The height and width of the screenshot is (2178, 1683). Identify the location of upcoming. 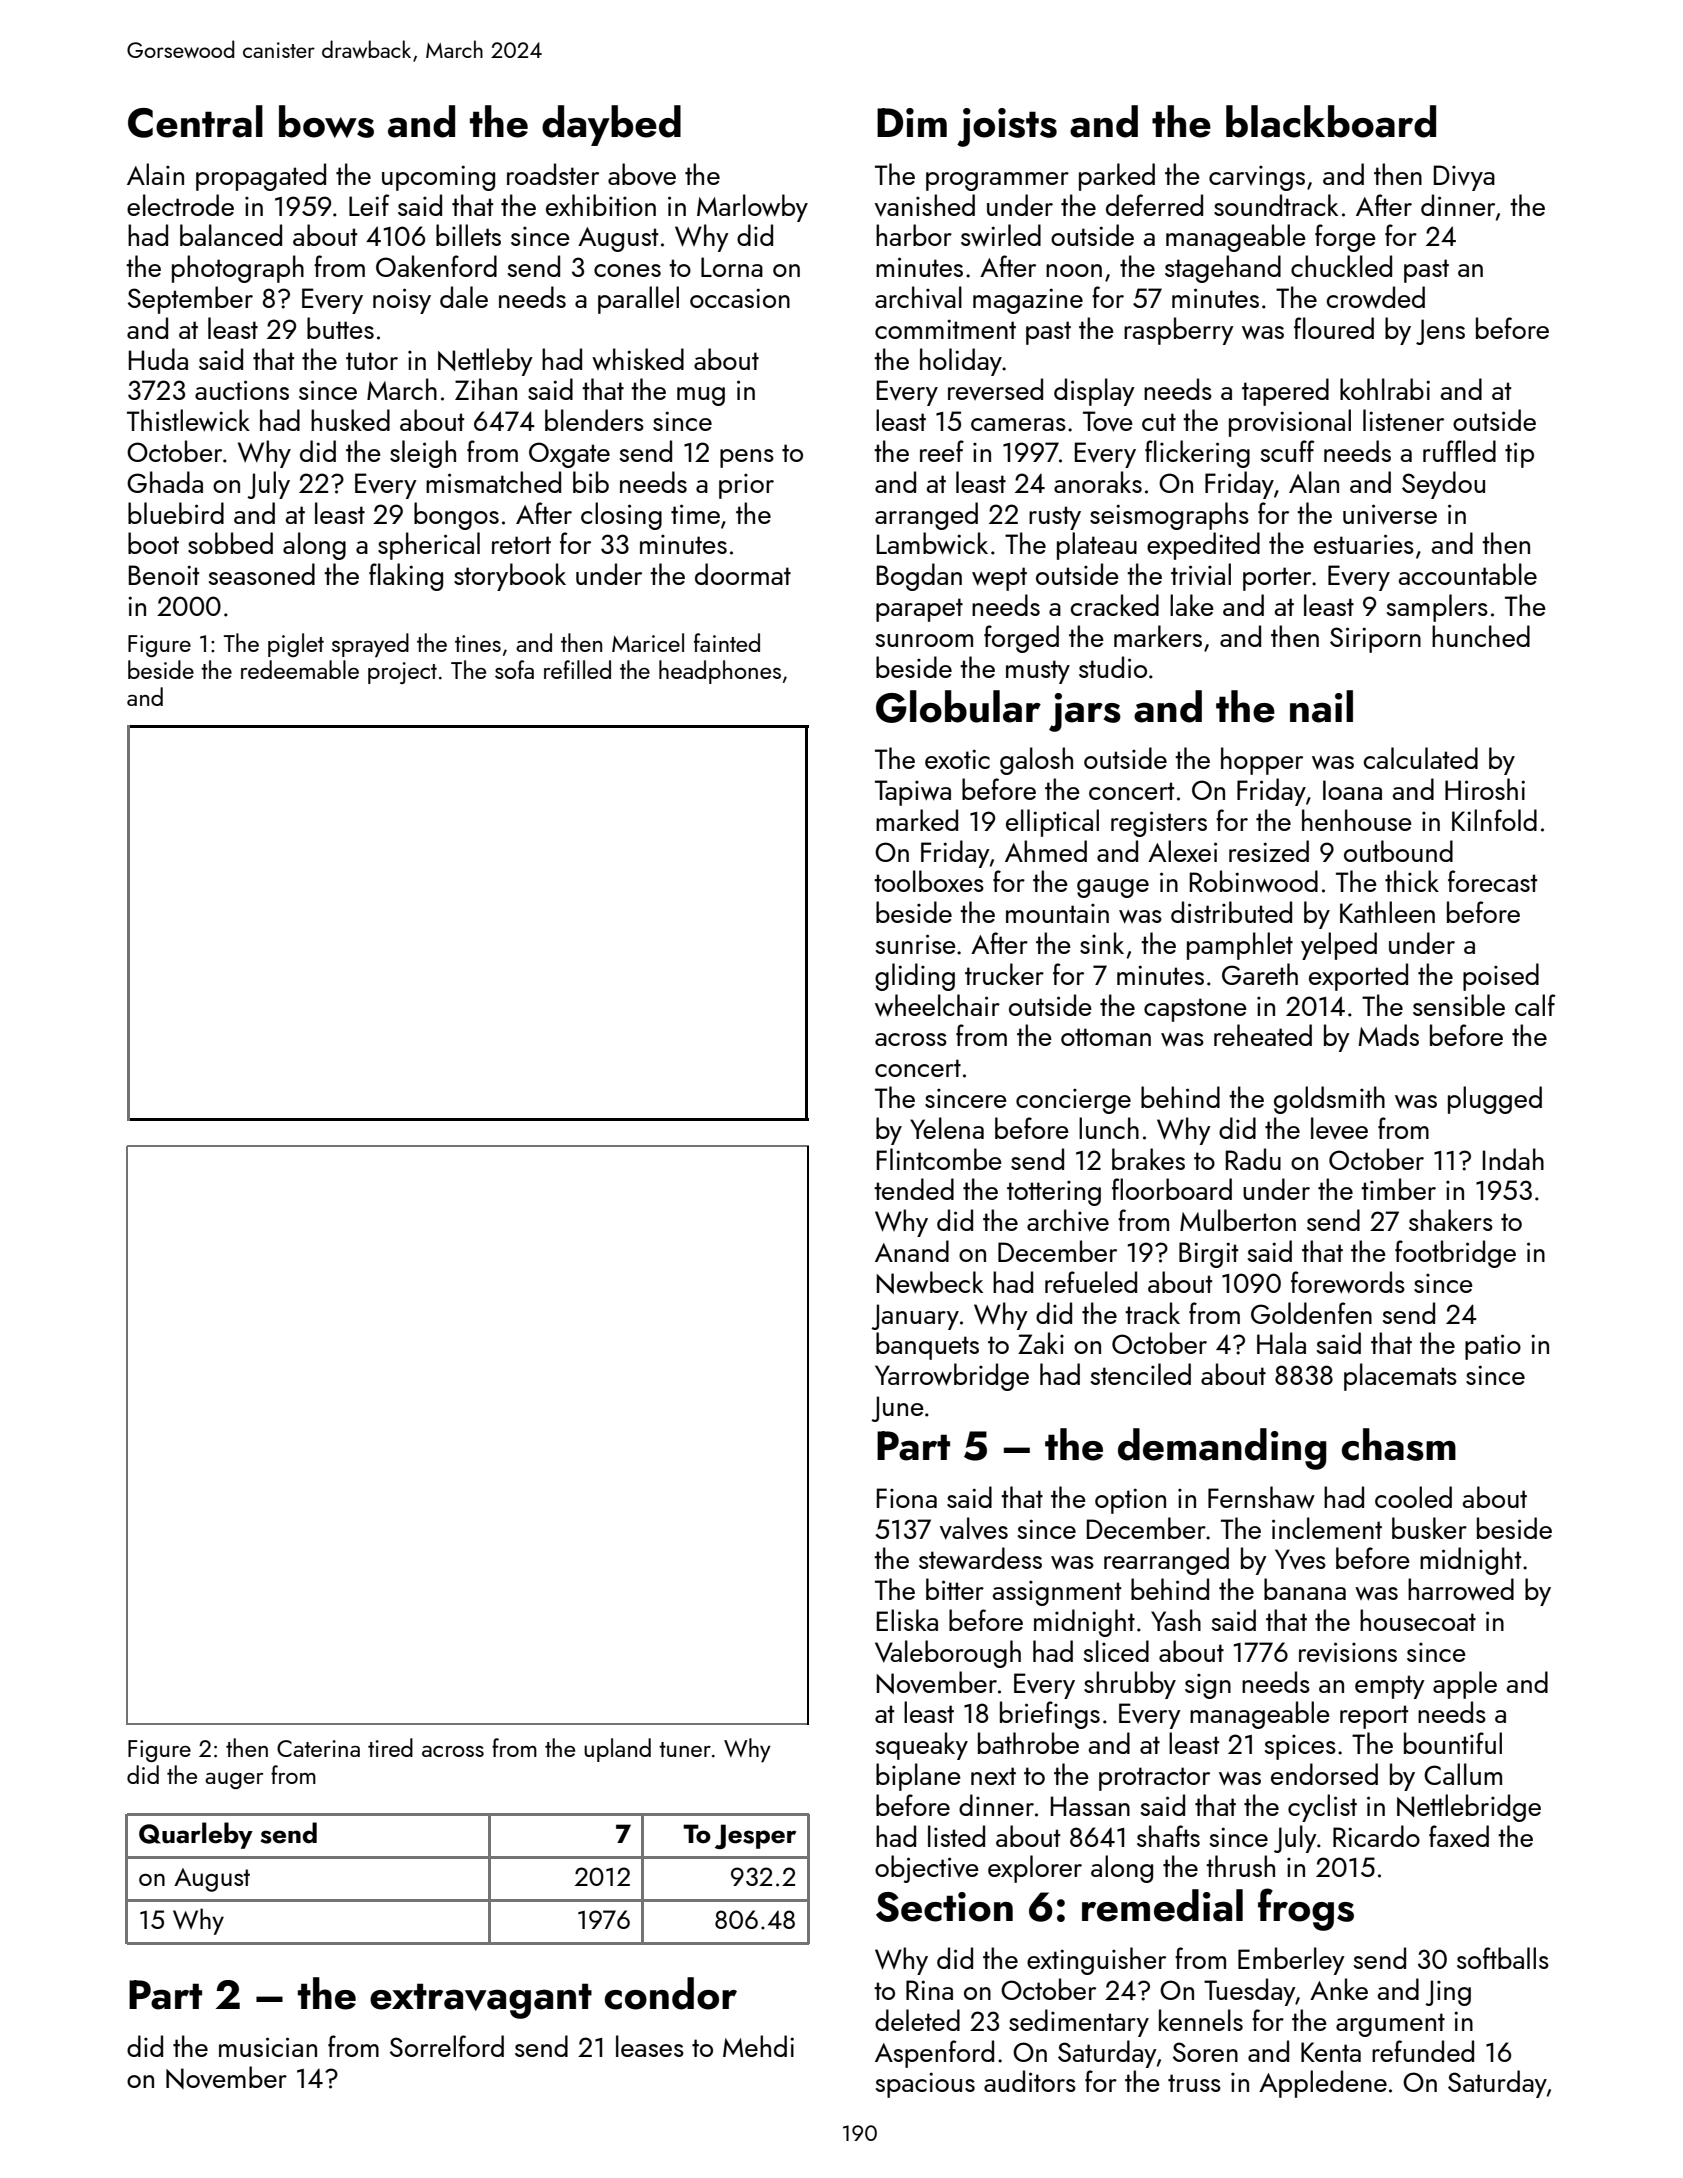
(438, 178).
